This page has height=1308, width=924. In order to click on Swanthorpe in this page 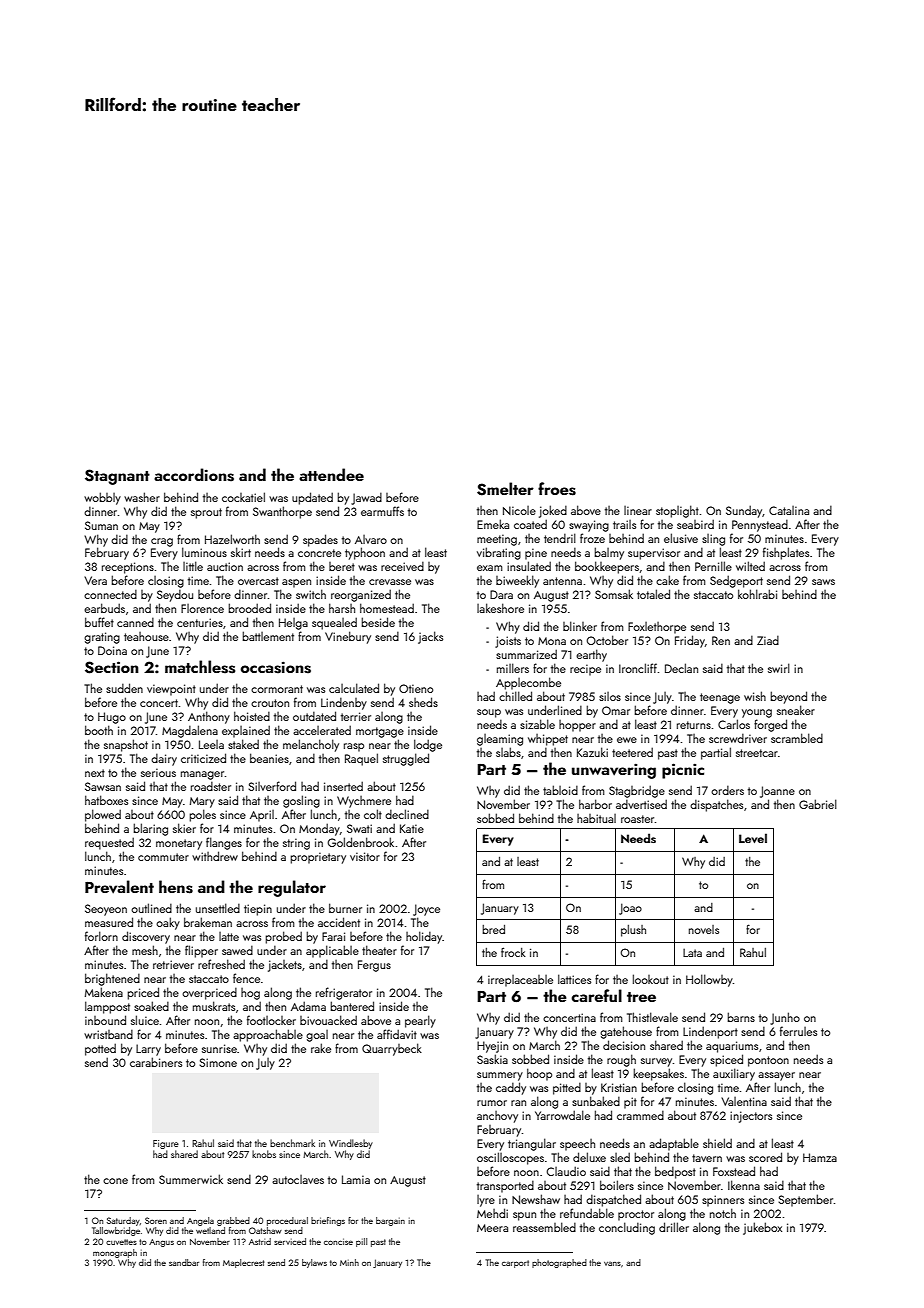, I will do `click(282, 512)`.
